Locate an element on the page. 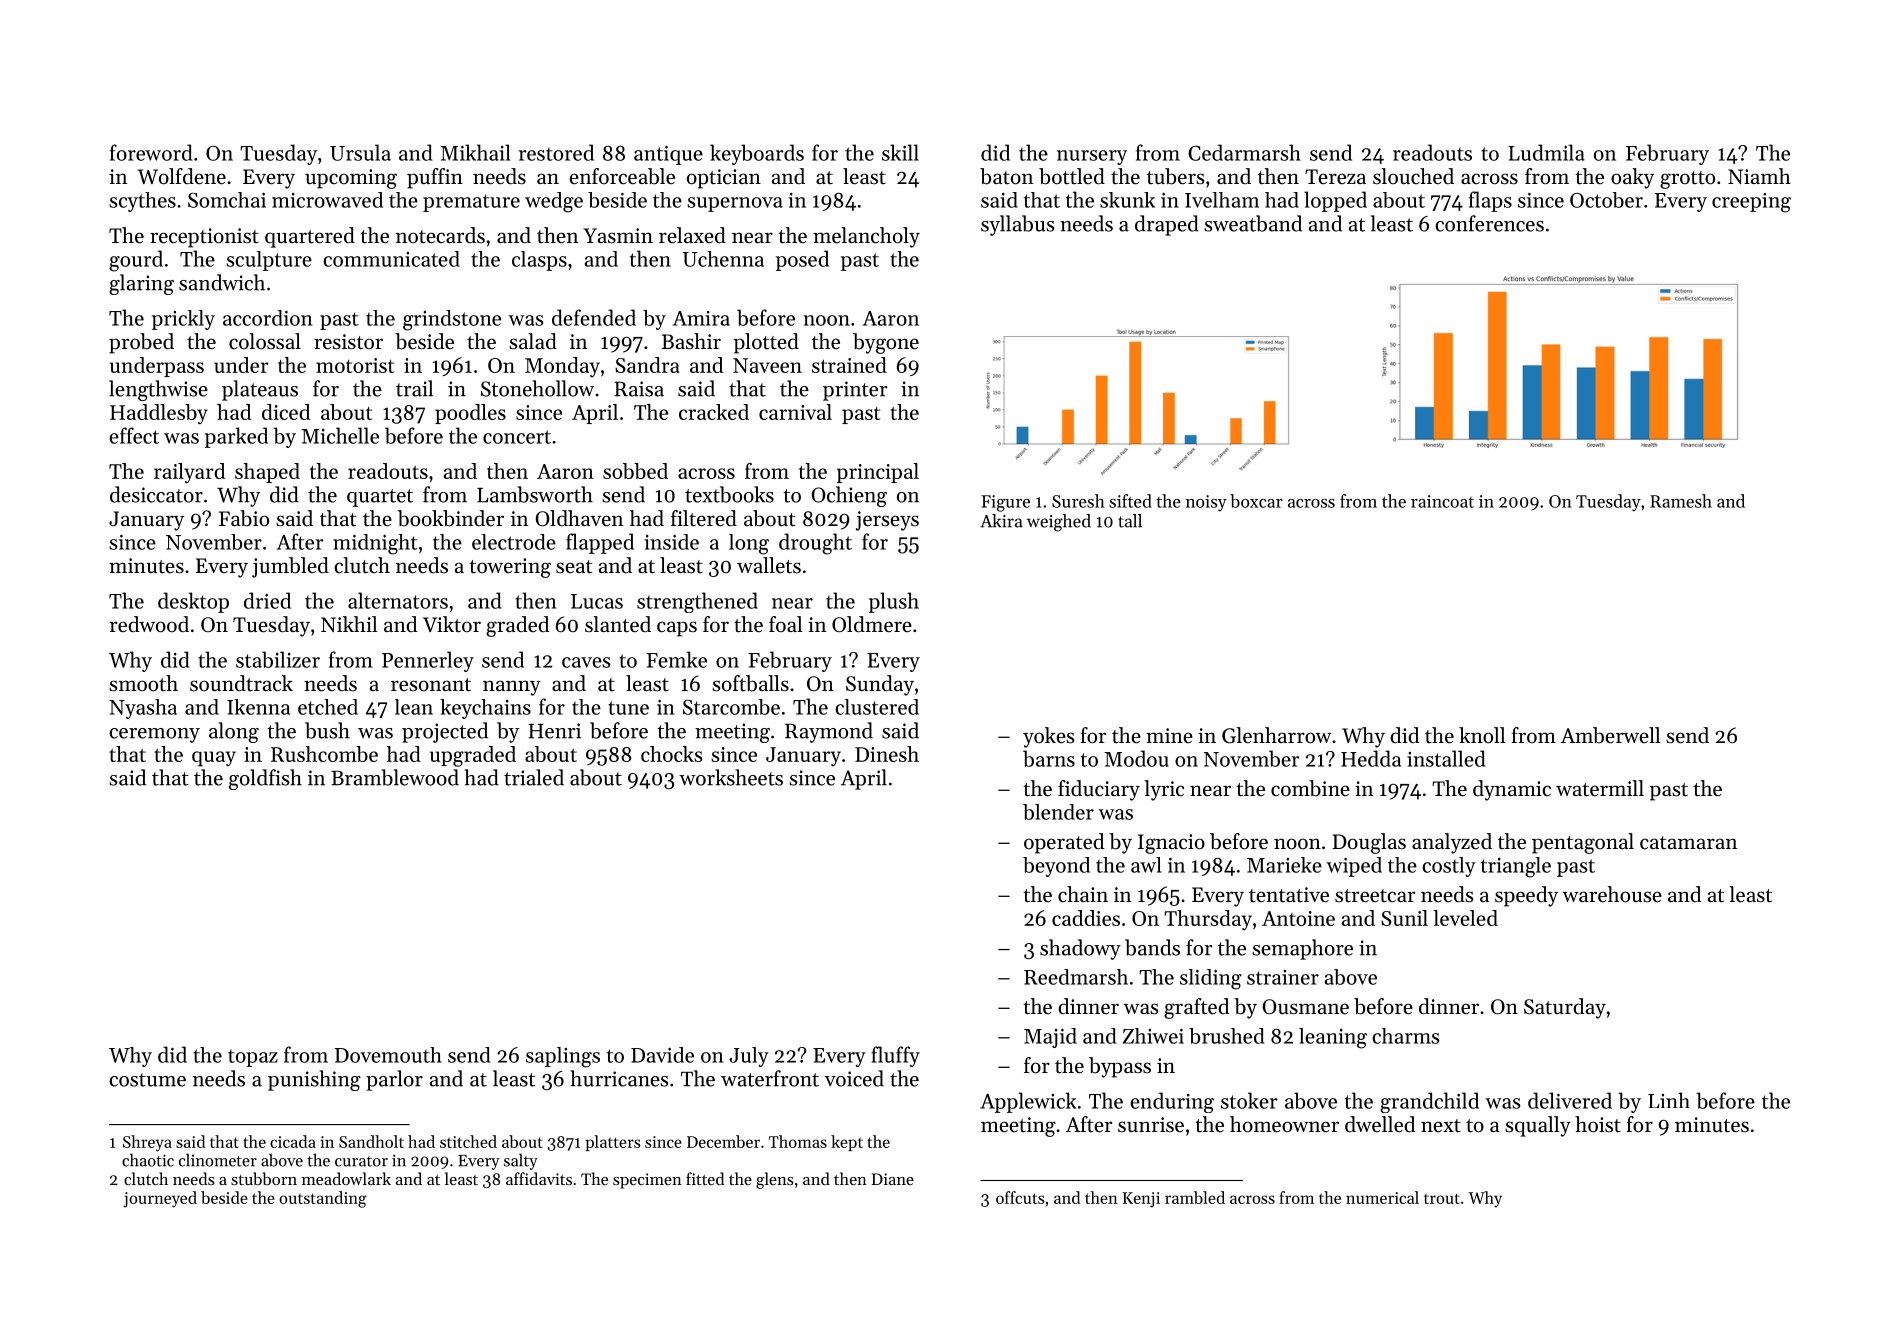 The image size is (1900, 1343). jerseys is located at coordinates (887, 521).
